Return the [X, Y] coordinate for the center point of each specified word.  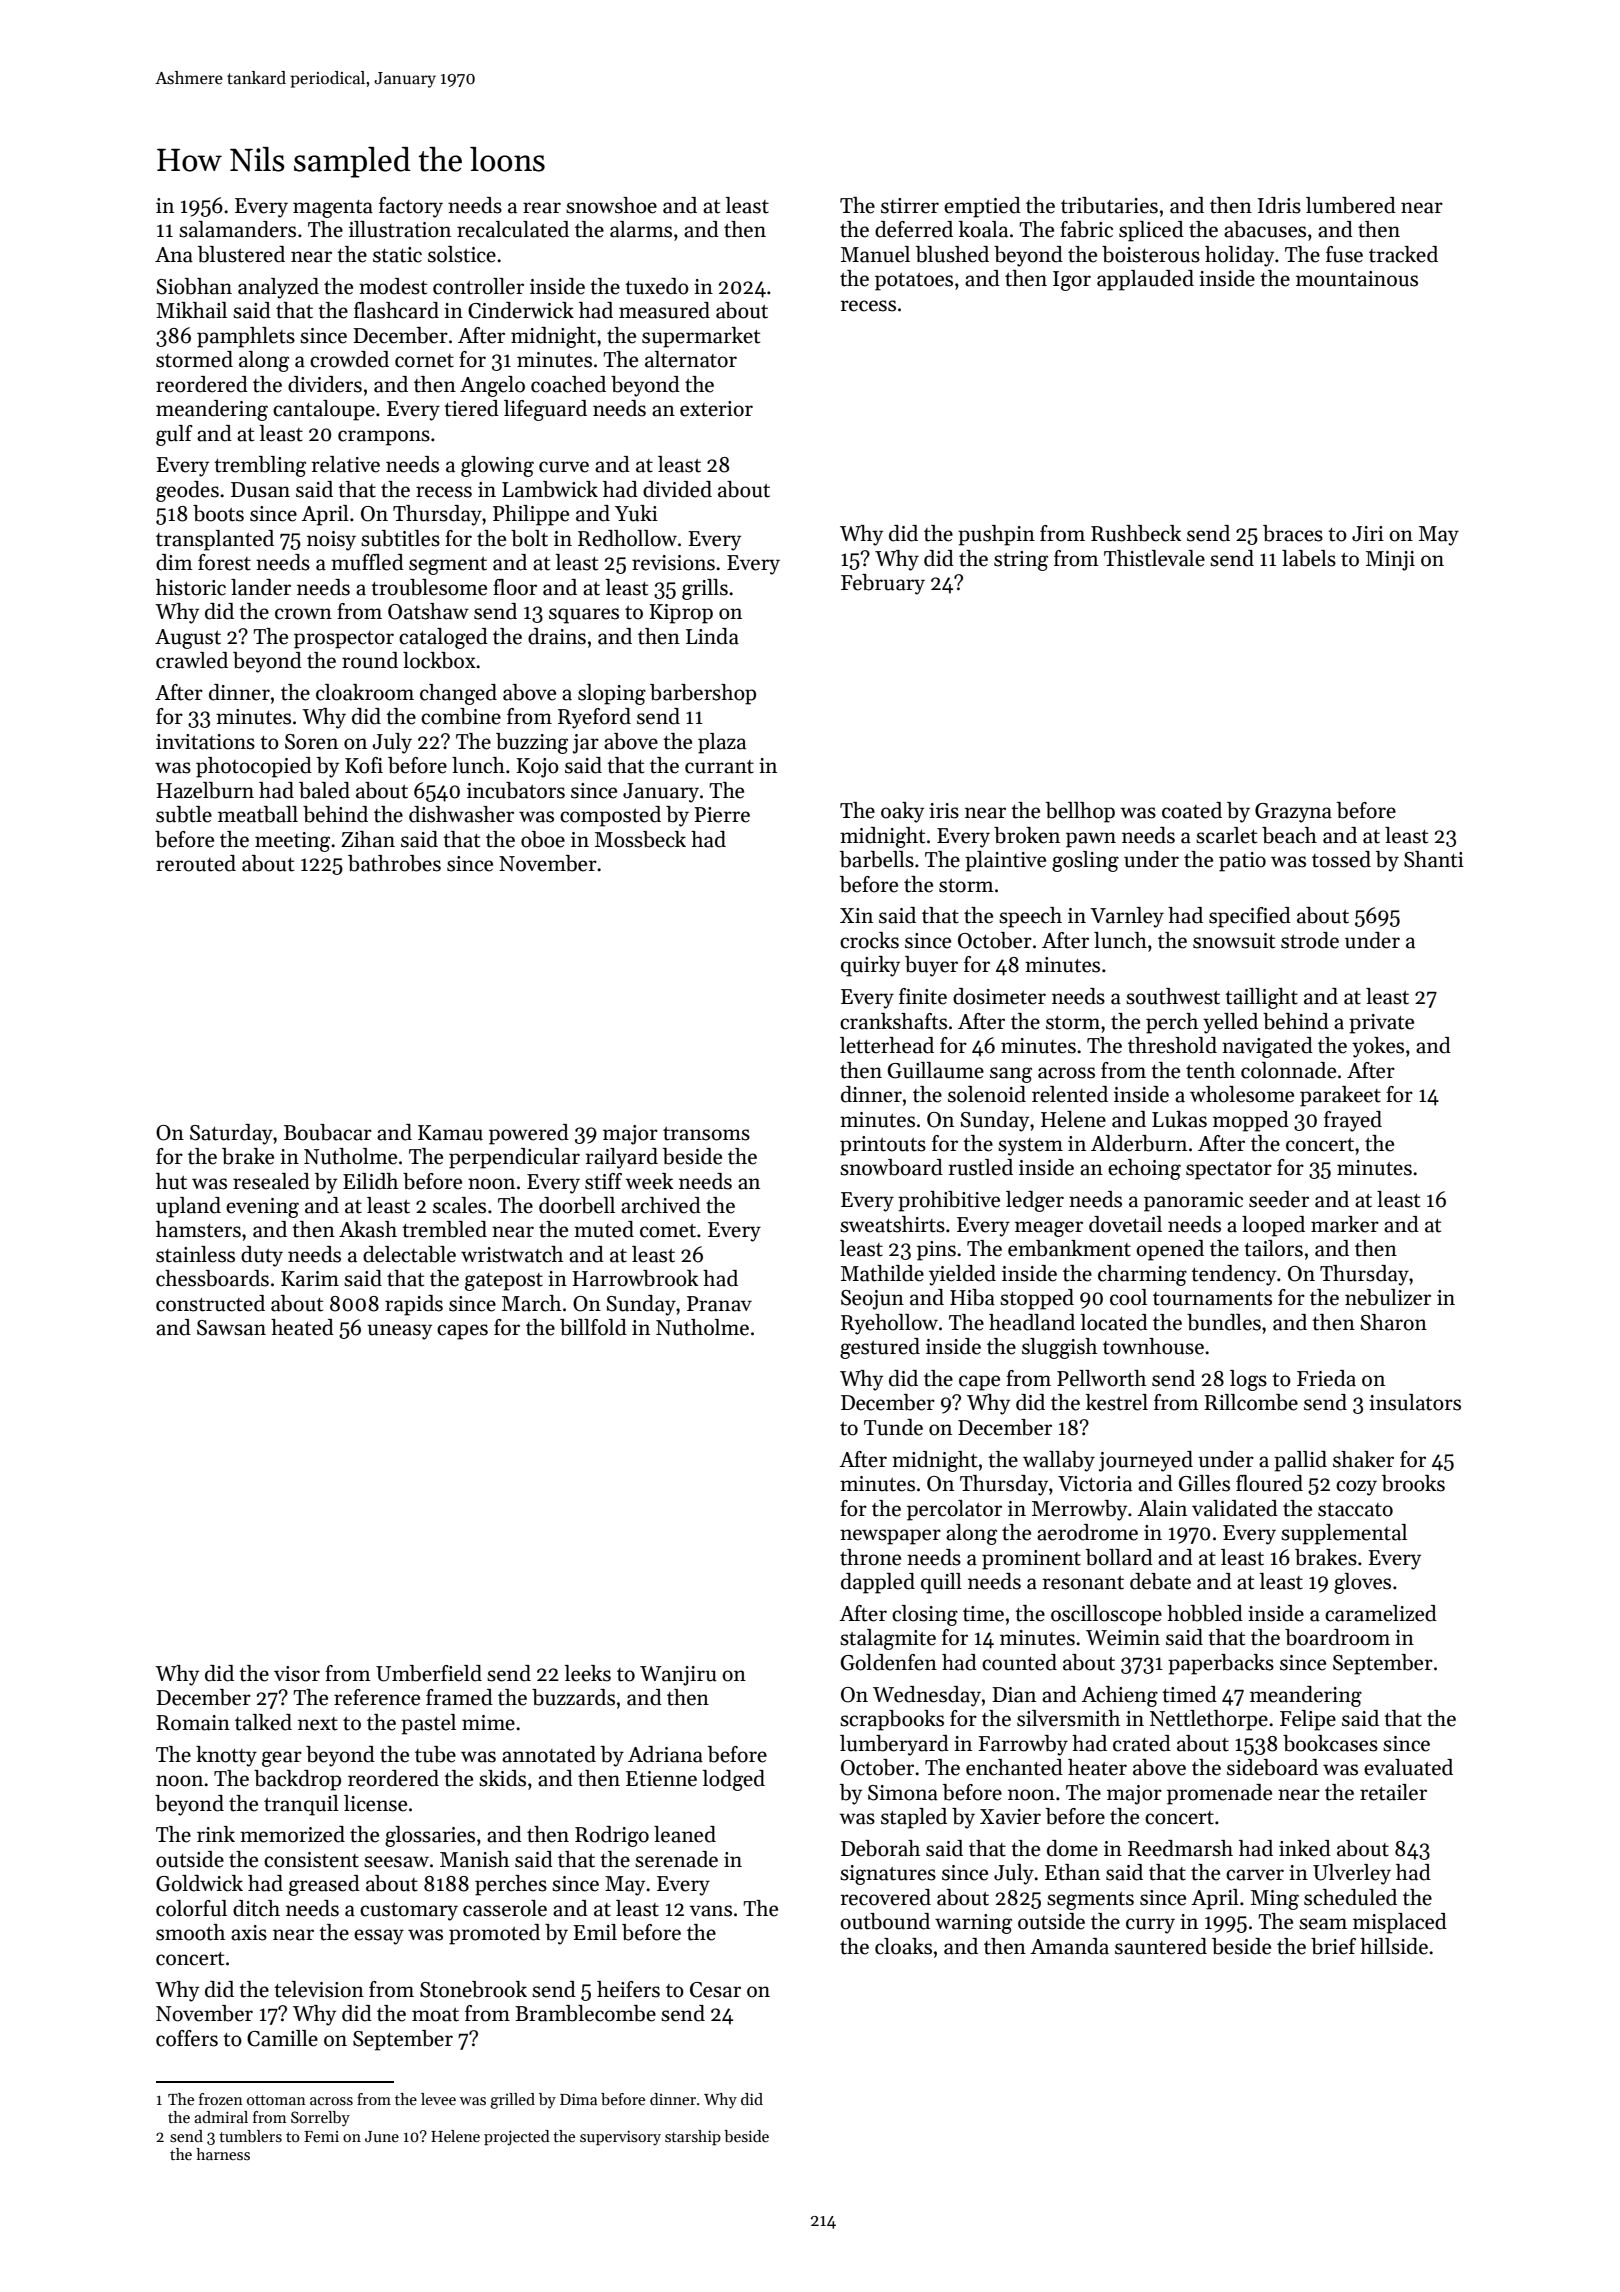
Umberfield [429, 1673]
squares [584, 616]
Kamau [450, 1133]
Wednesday [927, 1696]
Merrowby [1079, 1510]
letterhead [887, 1045]
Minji [1390, 561]
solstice [462, 254]
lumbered [1351, 205]
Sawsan [231, 1328]
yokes [1378, 1047]
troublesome [429, 587]
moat [435, 2015]
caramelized [1381, 1613]
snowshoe [611, 205]
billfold [593, 1327]
